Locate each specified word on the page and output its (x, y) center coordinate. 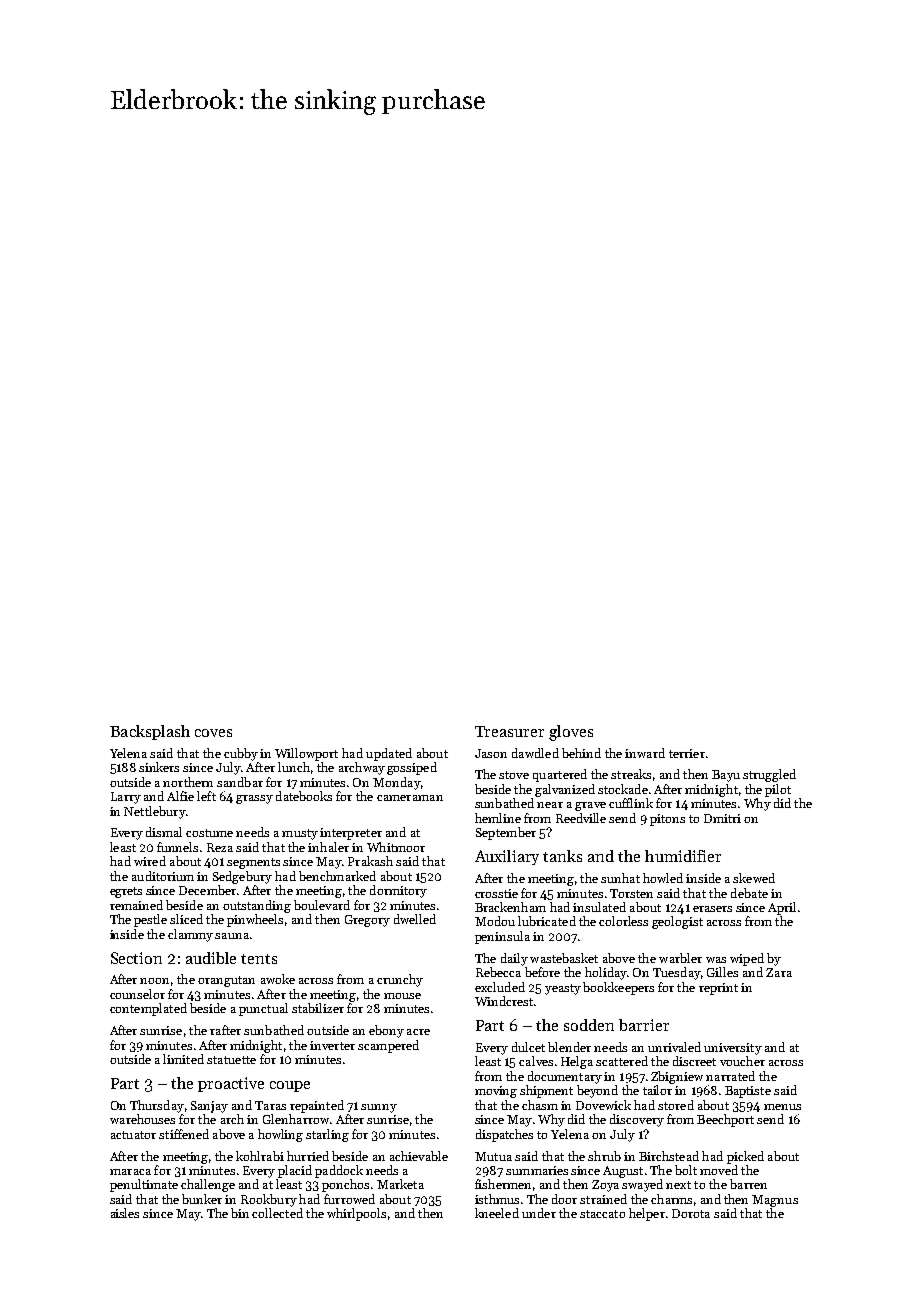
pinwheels (255, 920)
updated (389, 754)
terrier (687, 753)
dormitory (398, 891)
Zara (779, 972)
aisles (125, 1213)
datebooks (304, 796)
